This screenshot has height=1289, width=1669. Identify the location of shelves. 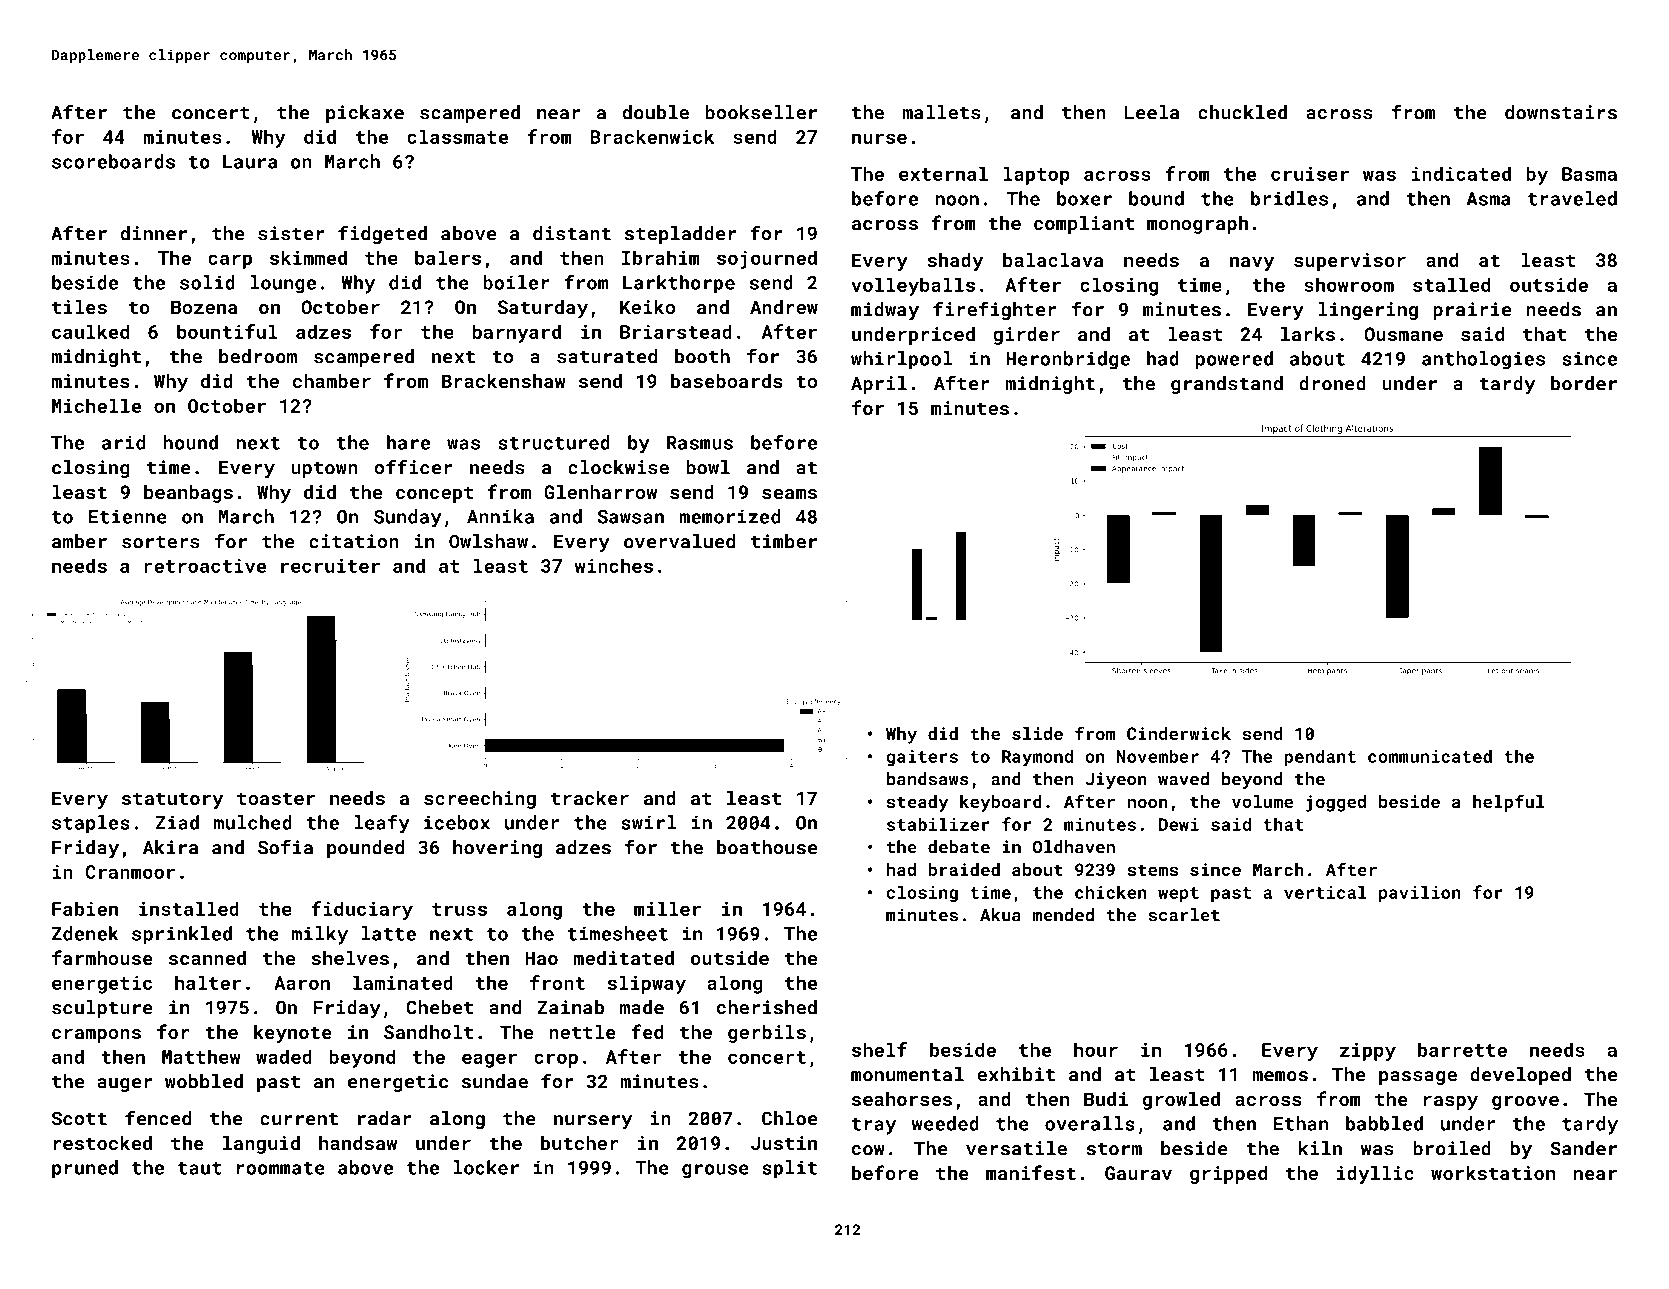
(350, 958).
